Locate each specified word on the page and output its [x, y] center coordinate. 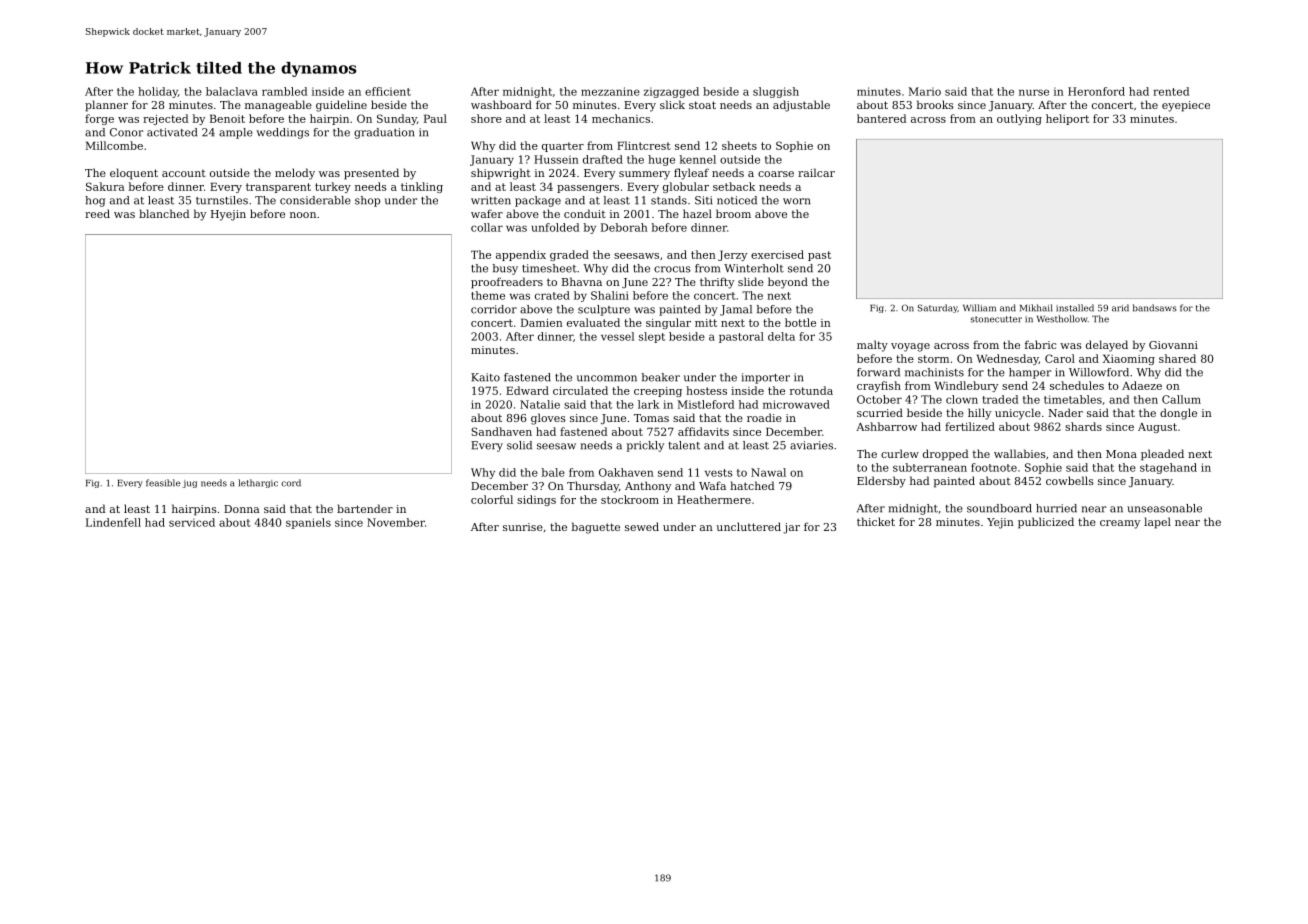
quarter [563, 147]
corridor [494, 309]
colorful [492, 499]
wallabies [1020, 453]
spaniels [308, 523]
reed [97, 213]
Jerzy [732, 255]
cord [291, 483]
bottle [800, 322]
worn [796, 201]
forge [99, 119]
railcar [816, 172]
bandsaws [1154, 308]
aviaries [811, 445]
